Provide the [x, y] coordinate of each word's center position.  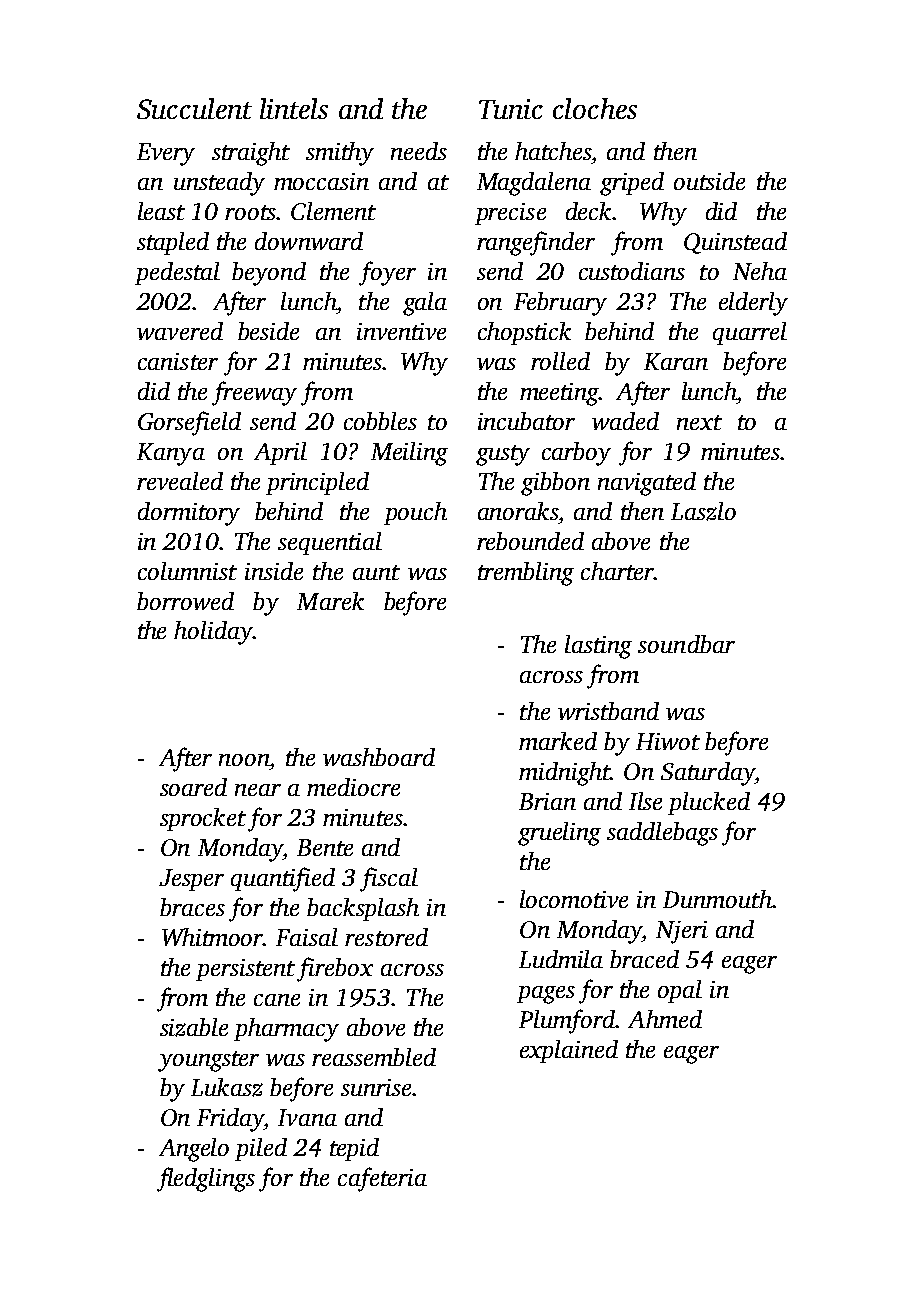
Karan [676, 361]
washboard [379, 757]
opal [680, 991]
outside [709, 181]
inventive [401, 331]
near [258, 790]
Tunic [511, 109]
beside [268, 331]
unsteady [219, 184]
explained [569, 1051]
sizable [194, 1027]
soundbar [686, 644]
